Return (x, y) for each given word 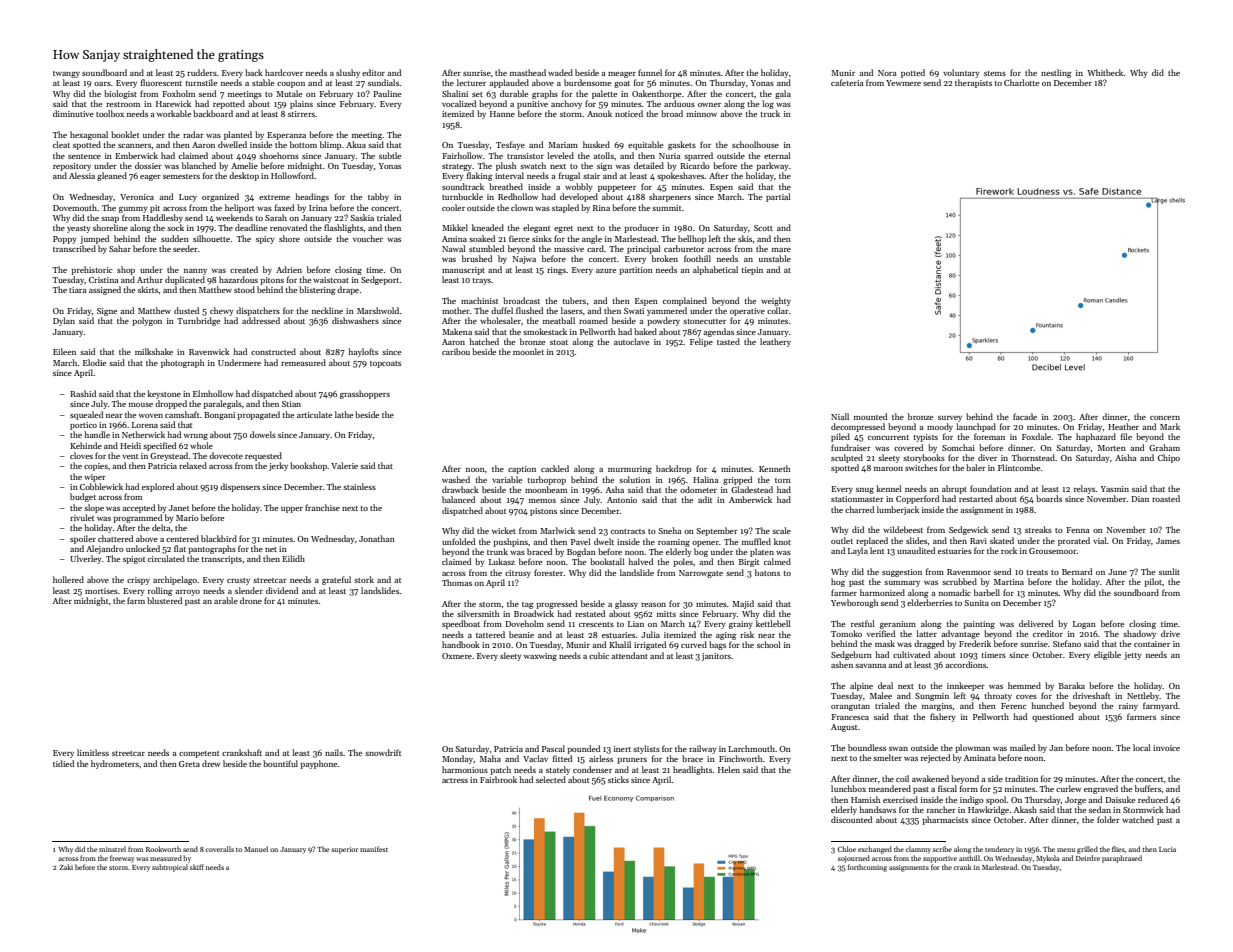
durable (514, 93)
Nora (887, 73)
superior (344, 850)
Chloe (847, 849)
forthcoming (867, 868)
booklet (125, 134)
